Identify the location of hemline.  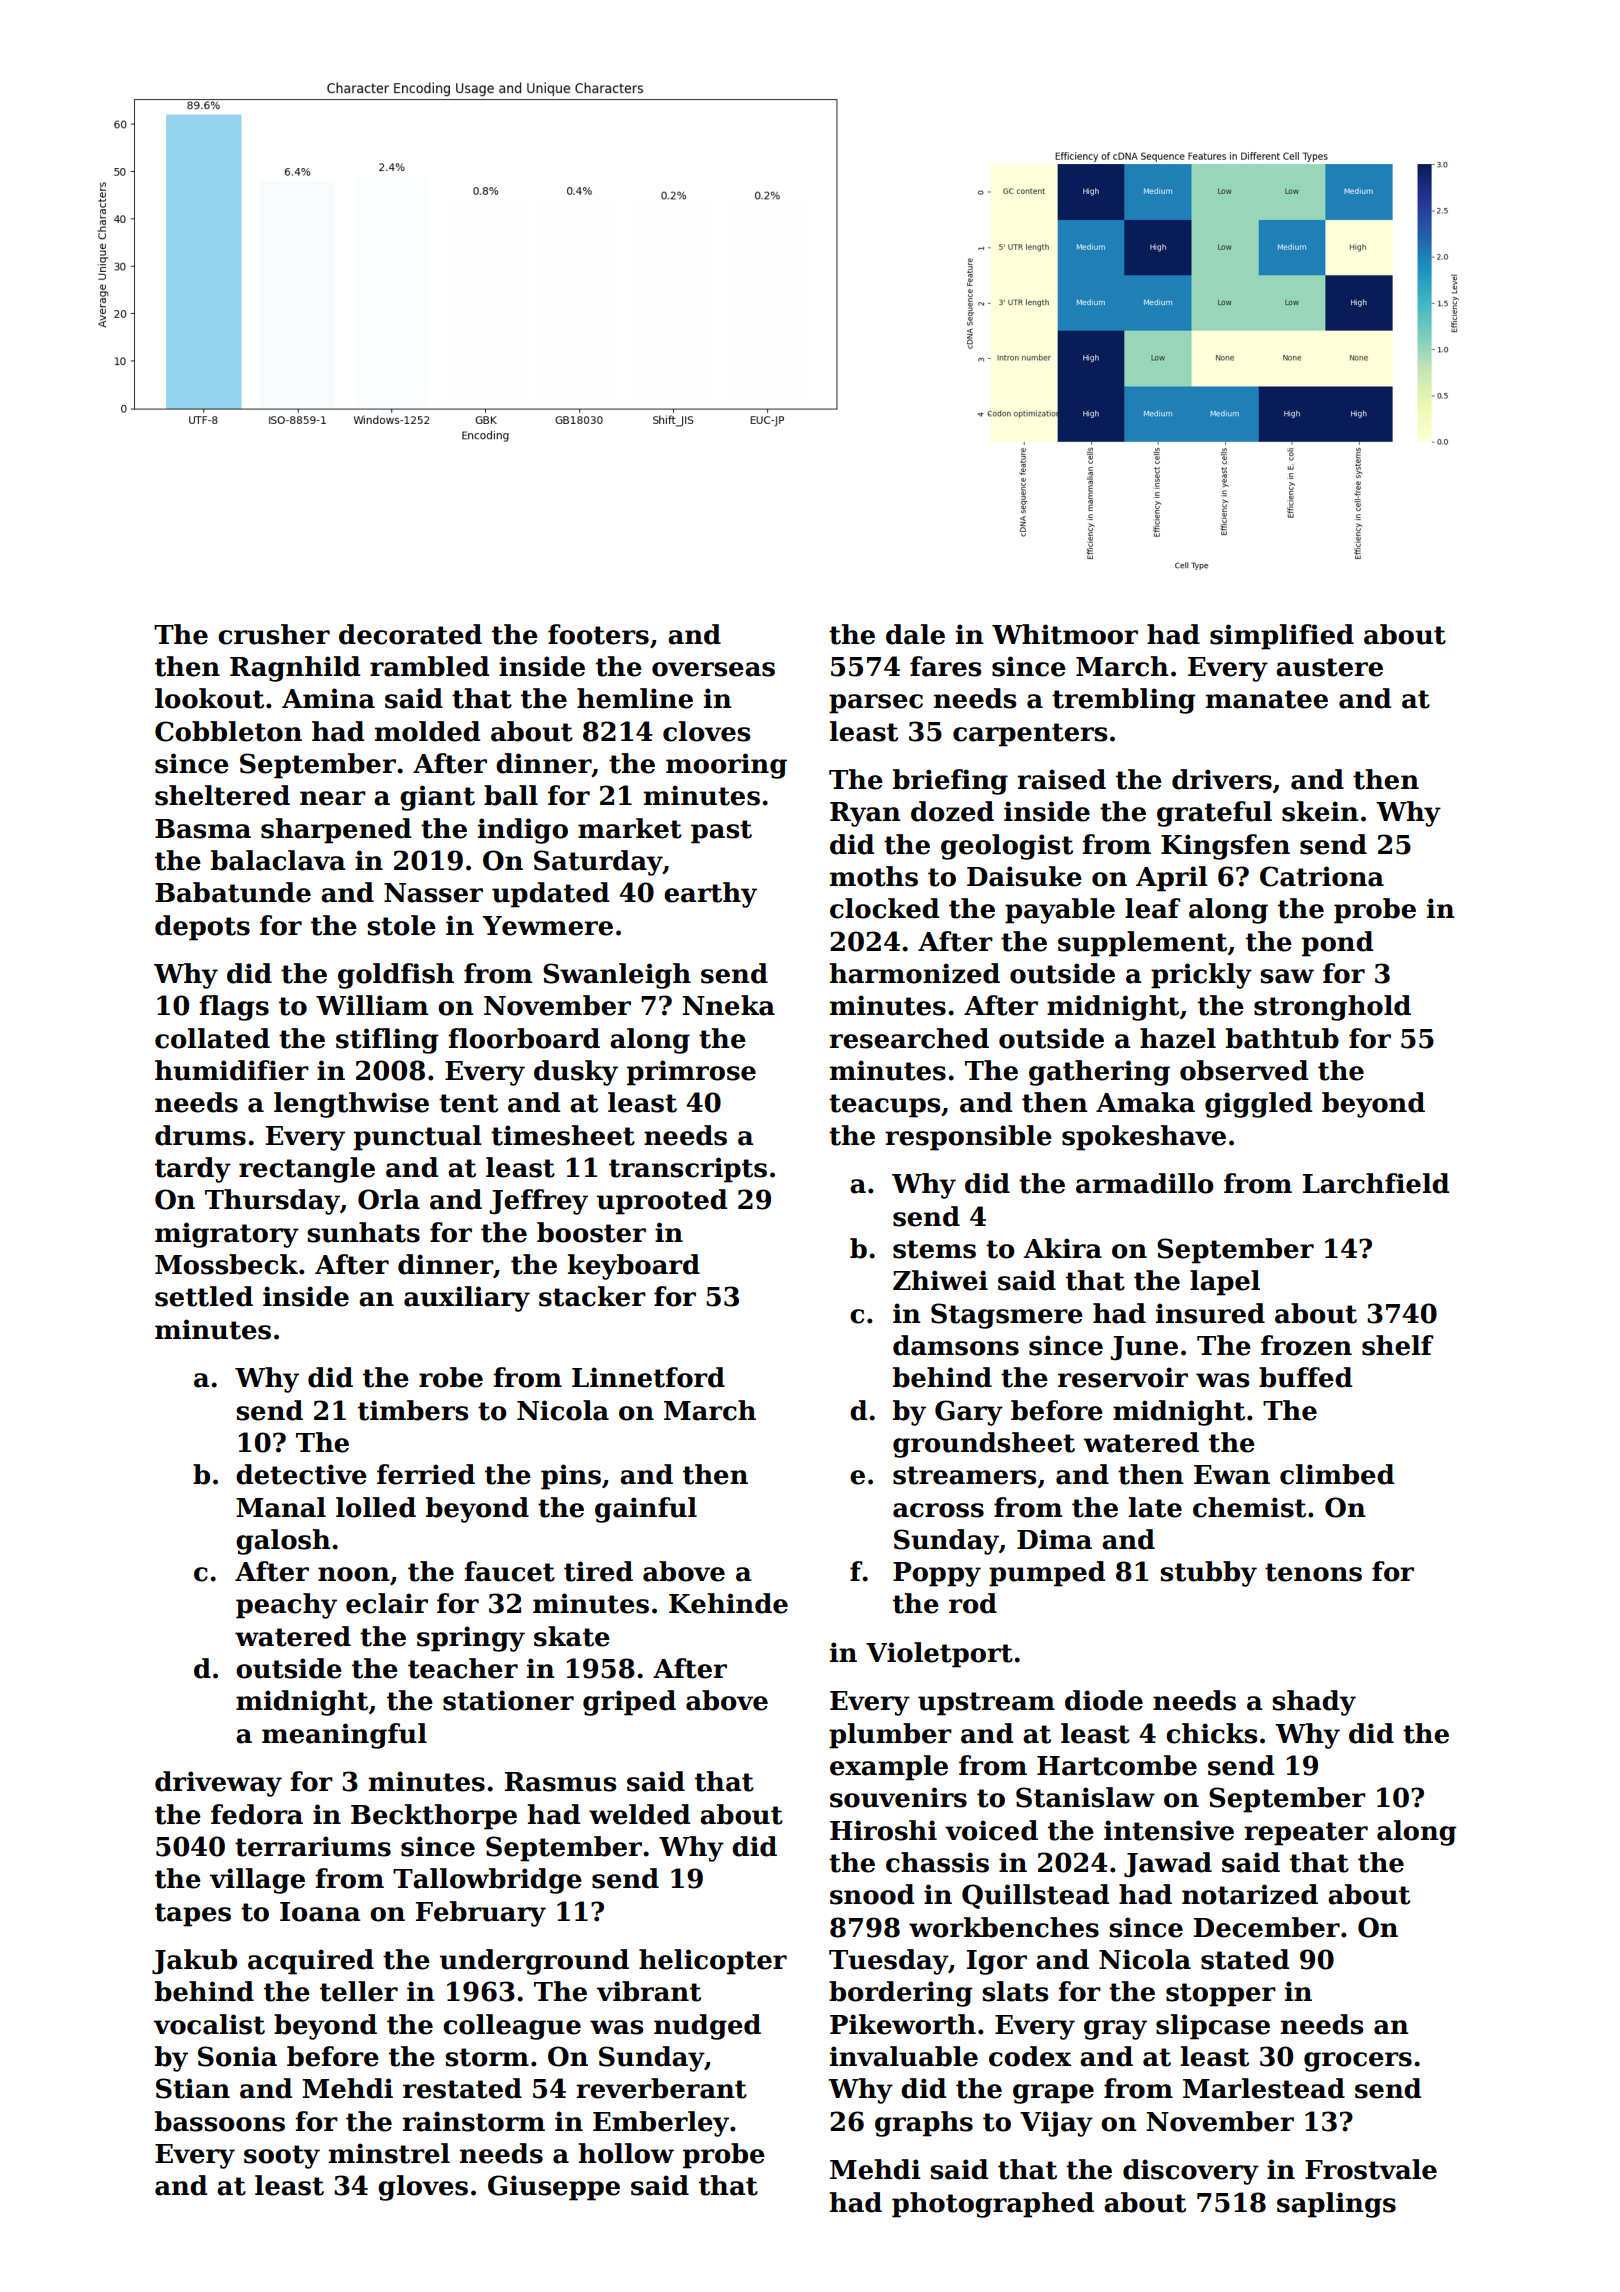
(635, 698).
